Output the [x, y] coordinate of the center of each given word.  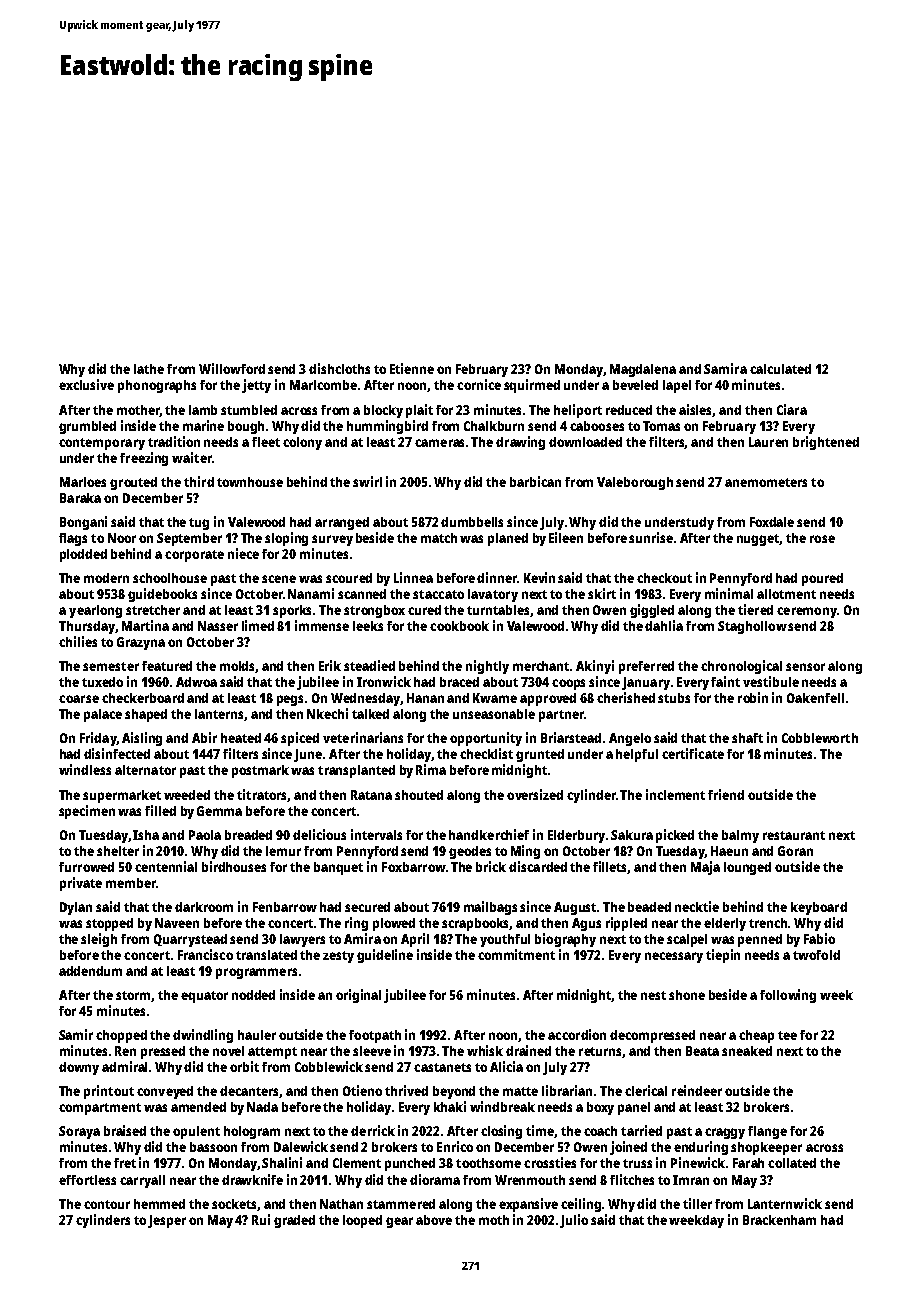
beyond [454, 1092]
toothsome [488, 1163]
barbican [535, 481]
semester [111, 666]
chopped [121, 1036]
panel [634, 1108]
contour [107, 1204]
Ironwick [384, 681]
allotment [786, 594]
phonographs [157, 386]
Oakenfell [815, 698]
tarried [641, 1130]
